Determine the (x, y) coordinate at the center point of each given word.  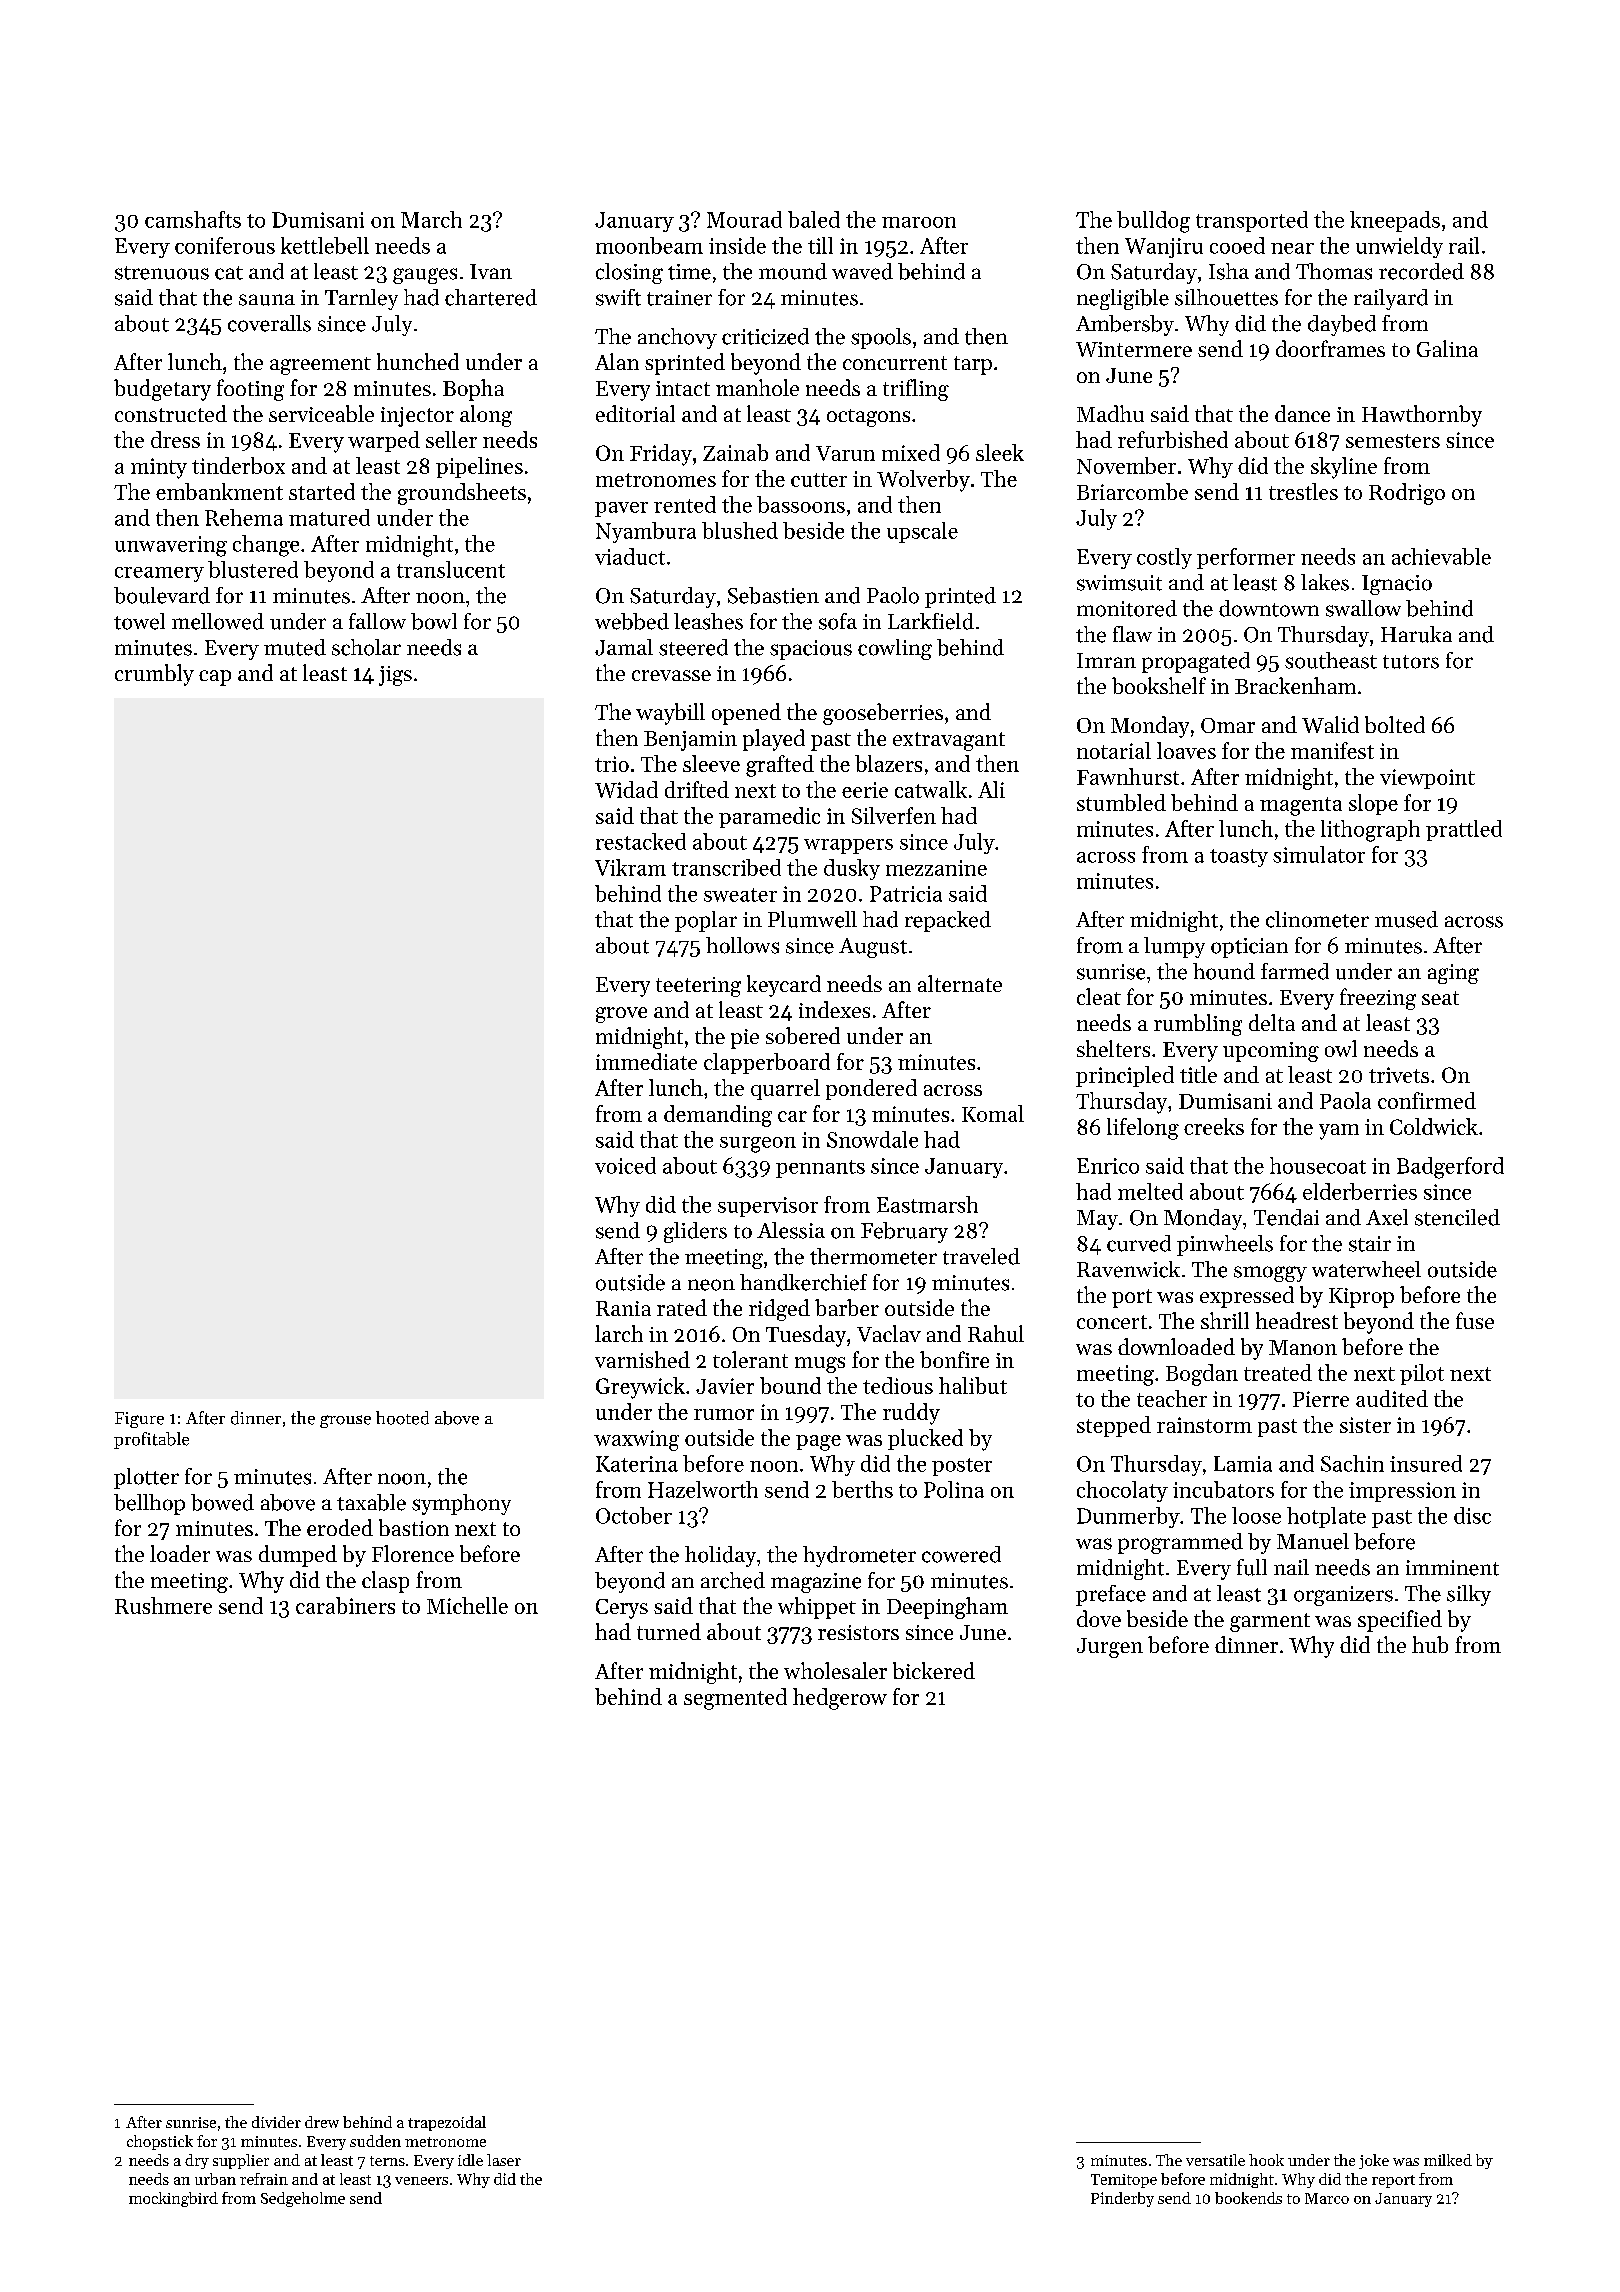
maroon (919, 222)
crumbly (154, 675)
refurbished (1173, 439)
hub (1430, 1644)
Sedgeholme (303, 2199)
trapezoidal (447, 2123)
